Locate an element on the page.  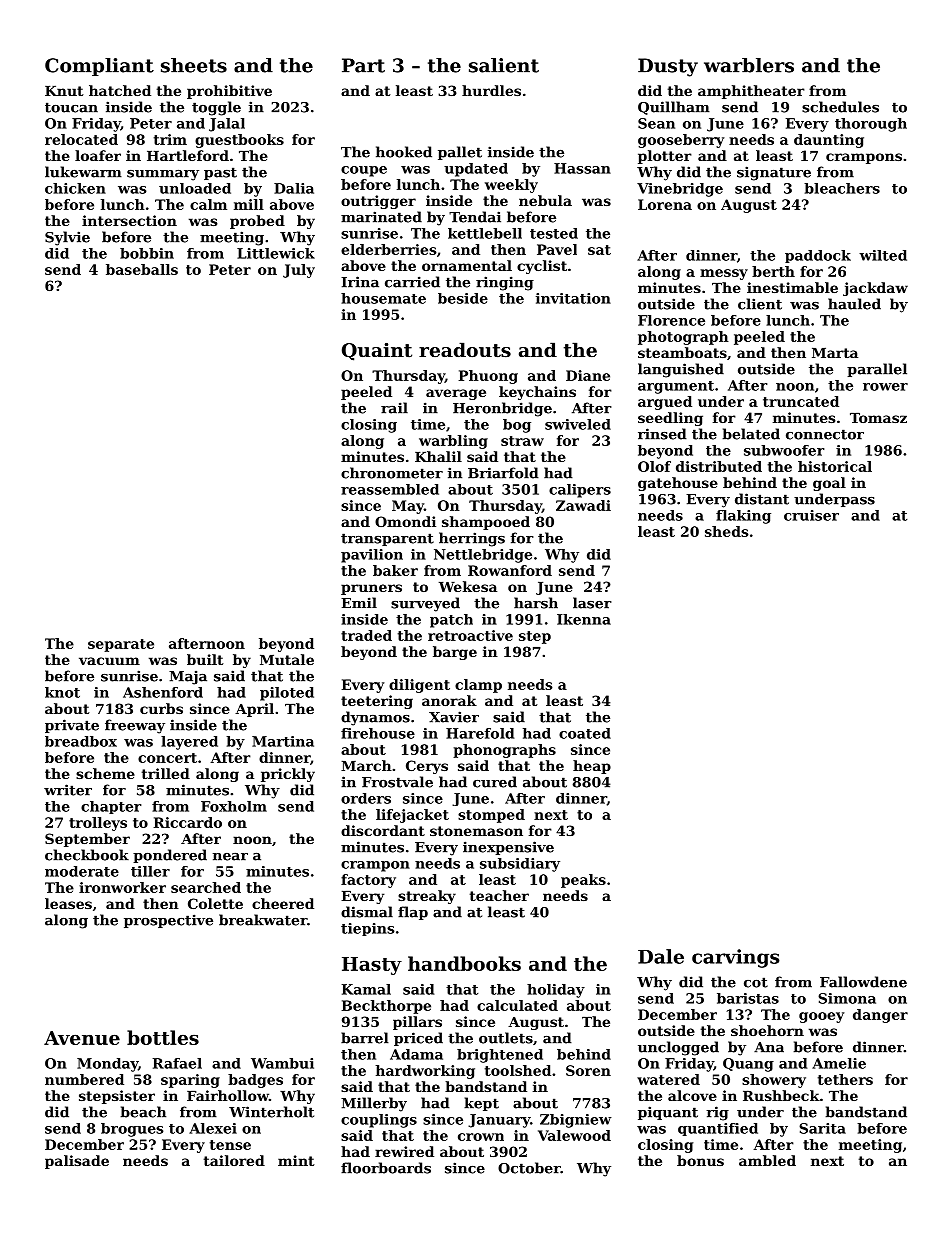
Hartleford is located at coordinates (188, 155).
